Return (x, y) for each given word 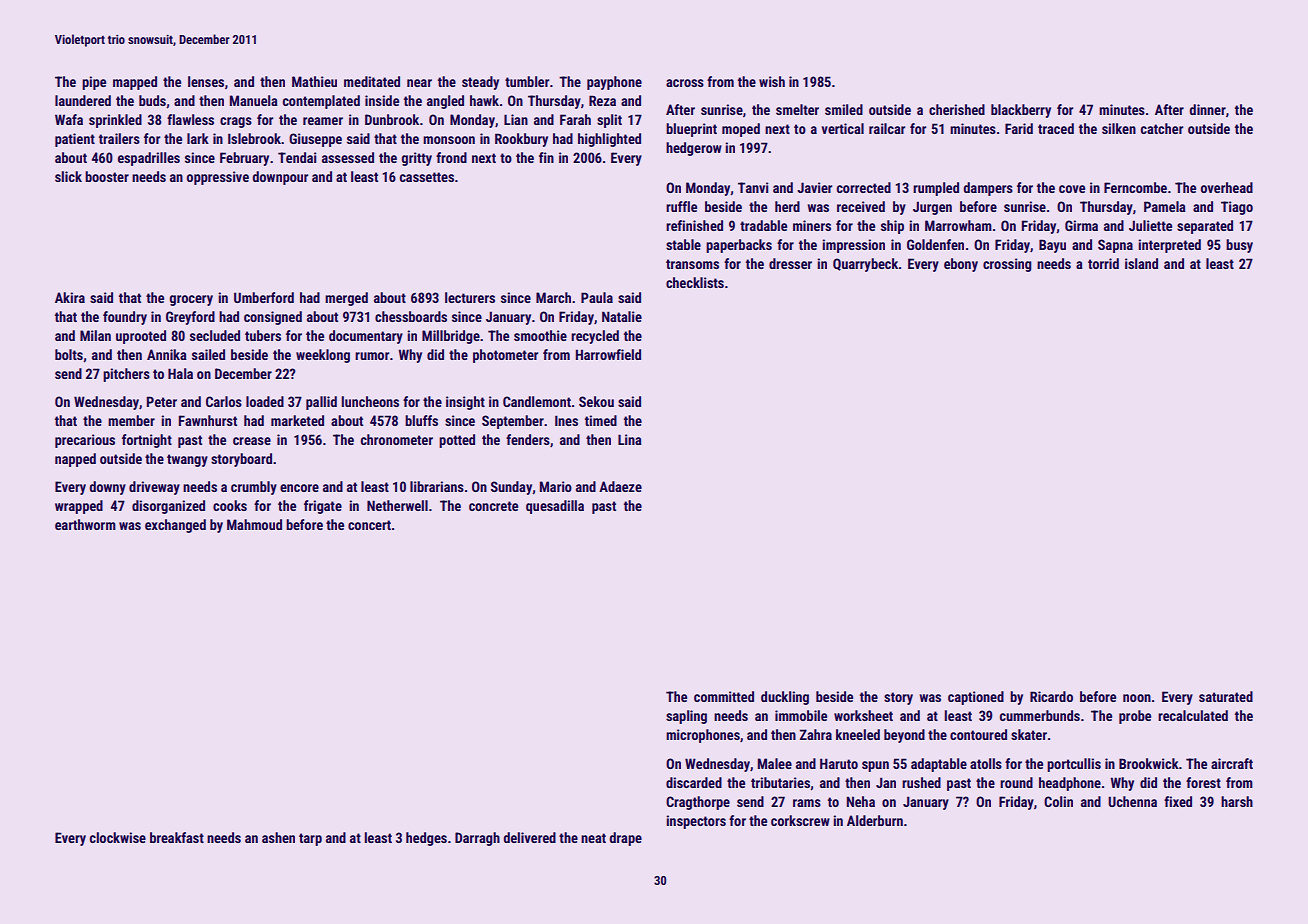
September (513, 422)
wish (772, 81)
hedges (426, 839)
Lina (630, 439)
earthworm (85, 524)
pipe (94, 83)
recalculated (1193, 715)
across (685, 83)
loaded (265, 401)
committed (724, 696)
